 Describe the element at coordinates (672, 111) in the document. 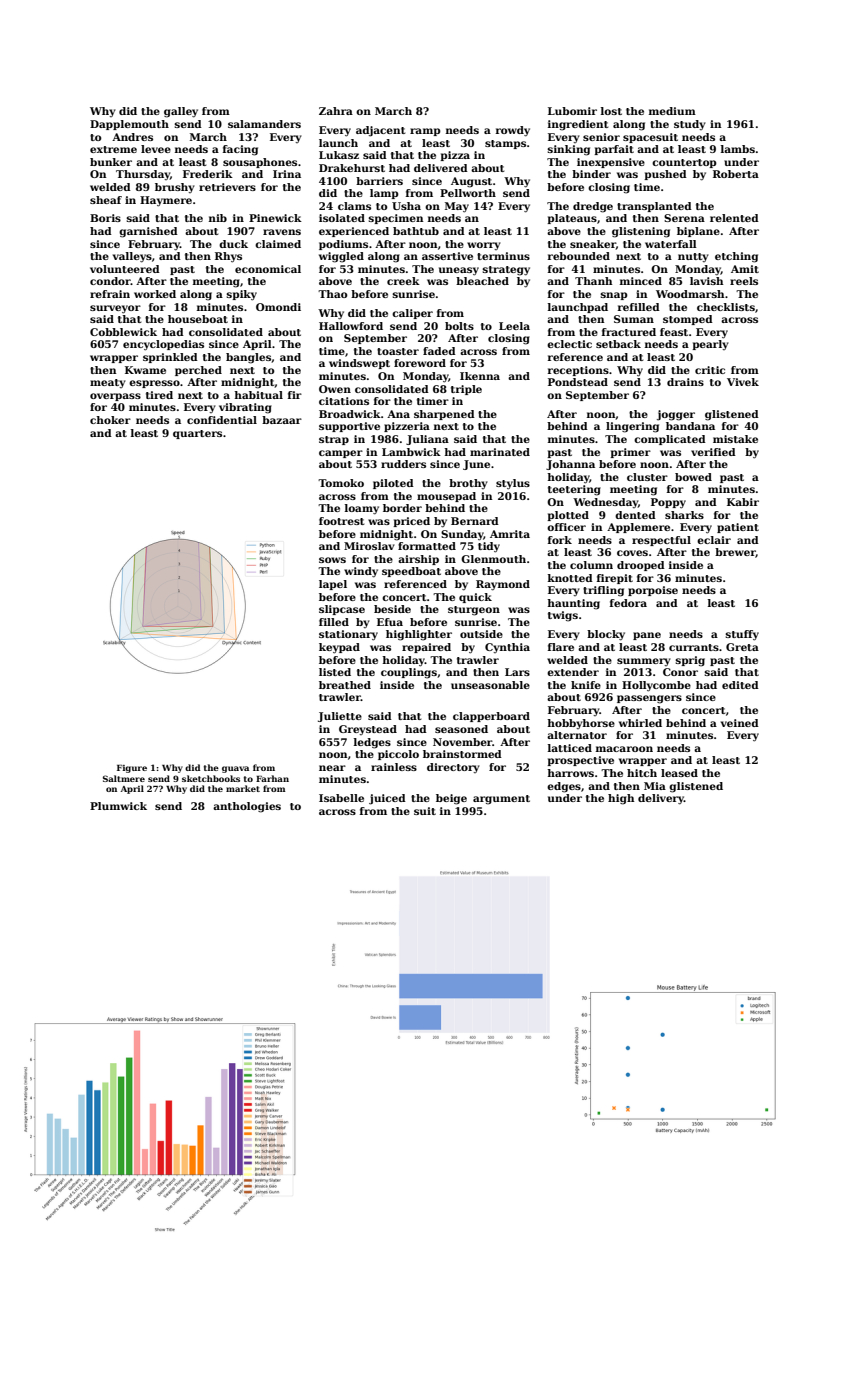

I see `medium` at that location.
